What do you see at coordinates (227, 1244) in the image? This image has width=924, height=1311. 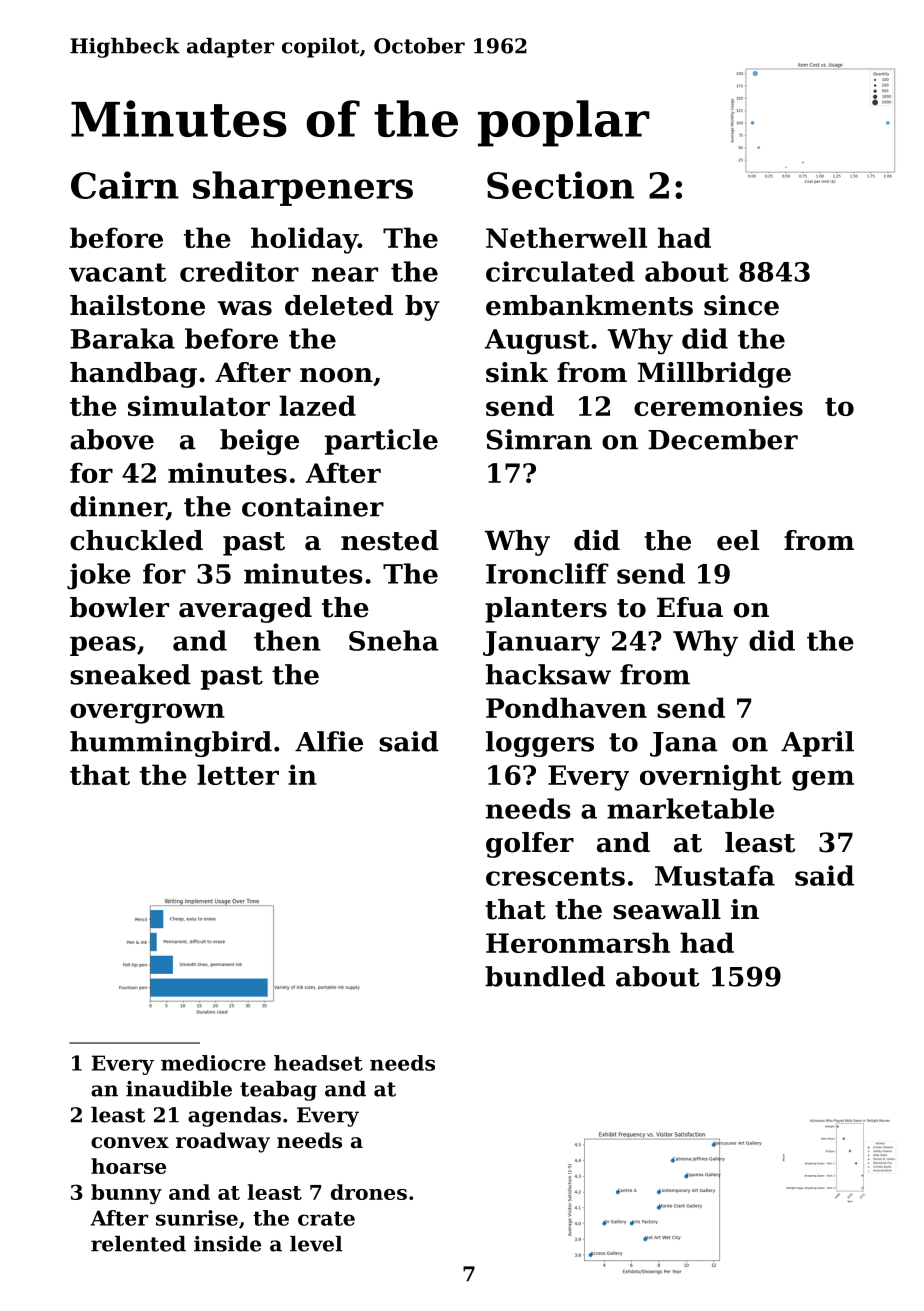 I see `inside` at bounding box center [227, 1244].
